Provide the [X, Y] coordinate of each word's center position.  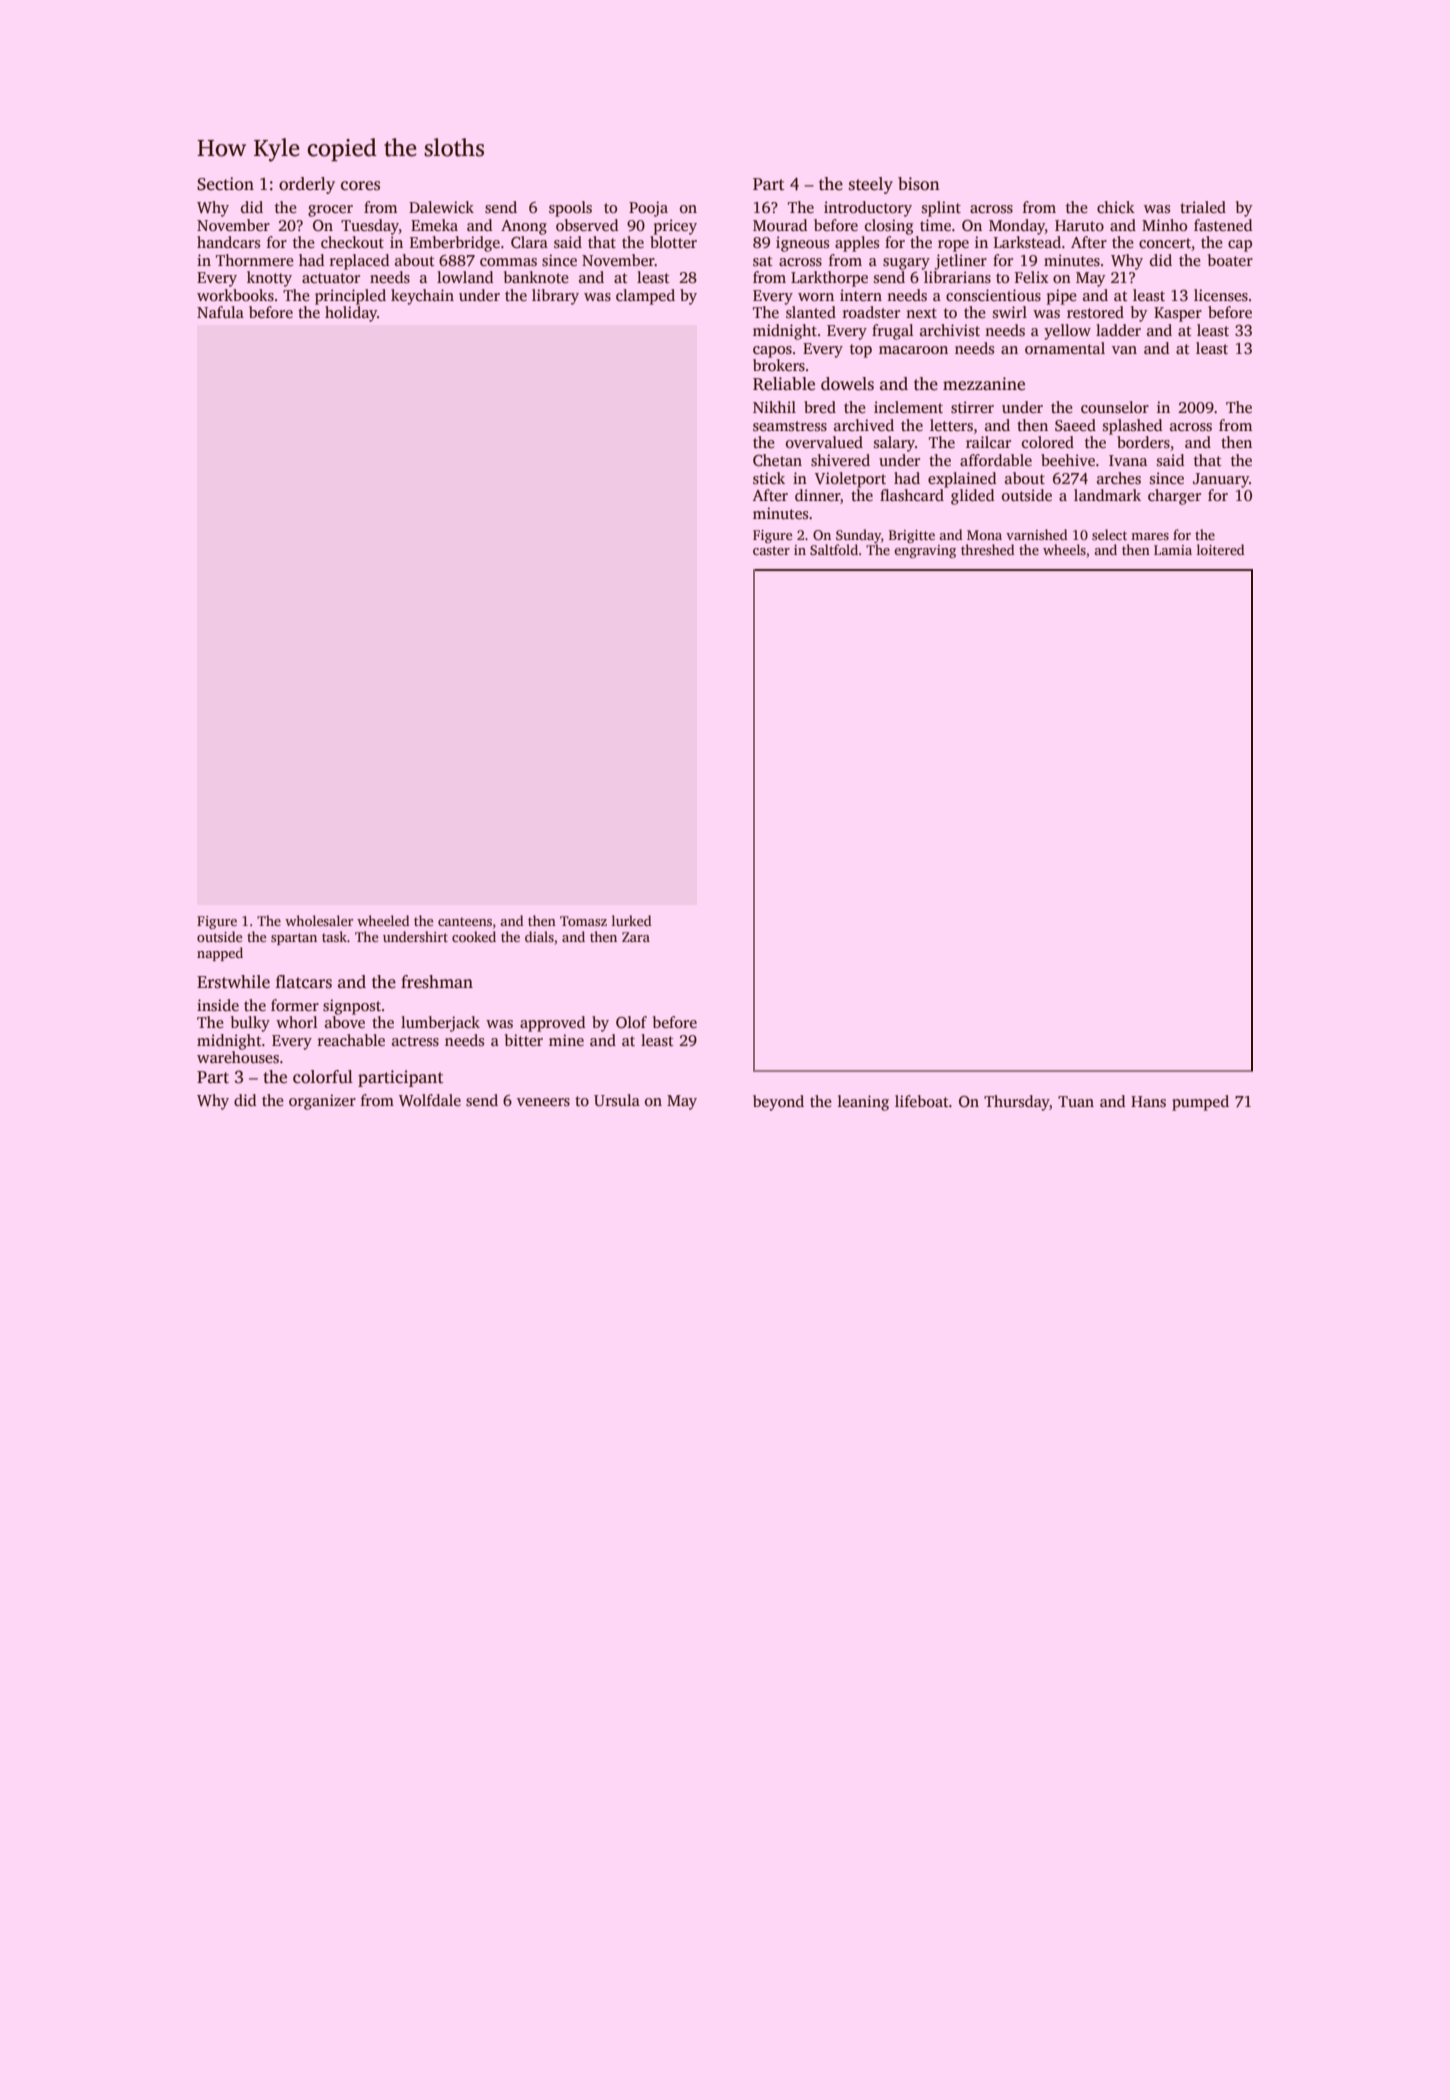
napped [220, 954]
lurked [631, 920]
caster [771, 550]
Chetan [777, 460]
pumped [1200, 1103]
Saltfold [834, 549]
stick [769, 478]
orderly [307, 185]
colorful [323, 1077]
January [1221, 480]
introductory [868, 209]
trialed [1203, 207]
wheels [1064, 549]
